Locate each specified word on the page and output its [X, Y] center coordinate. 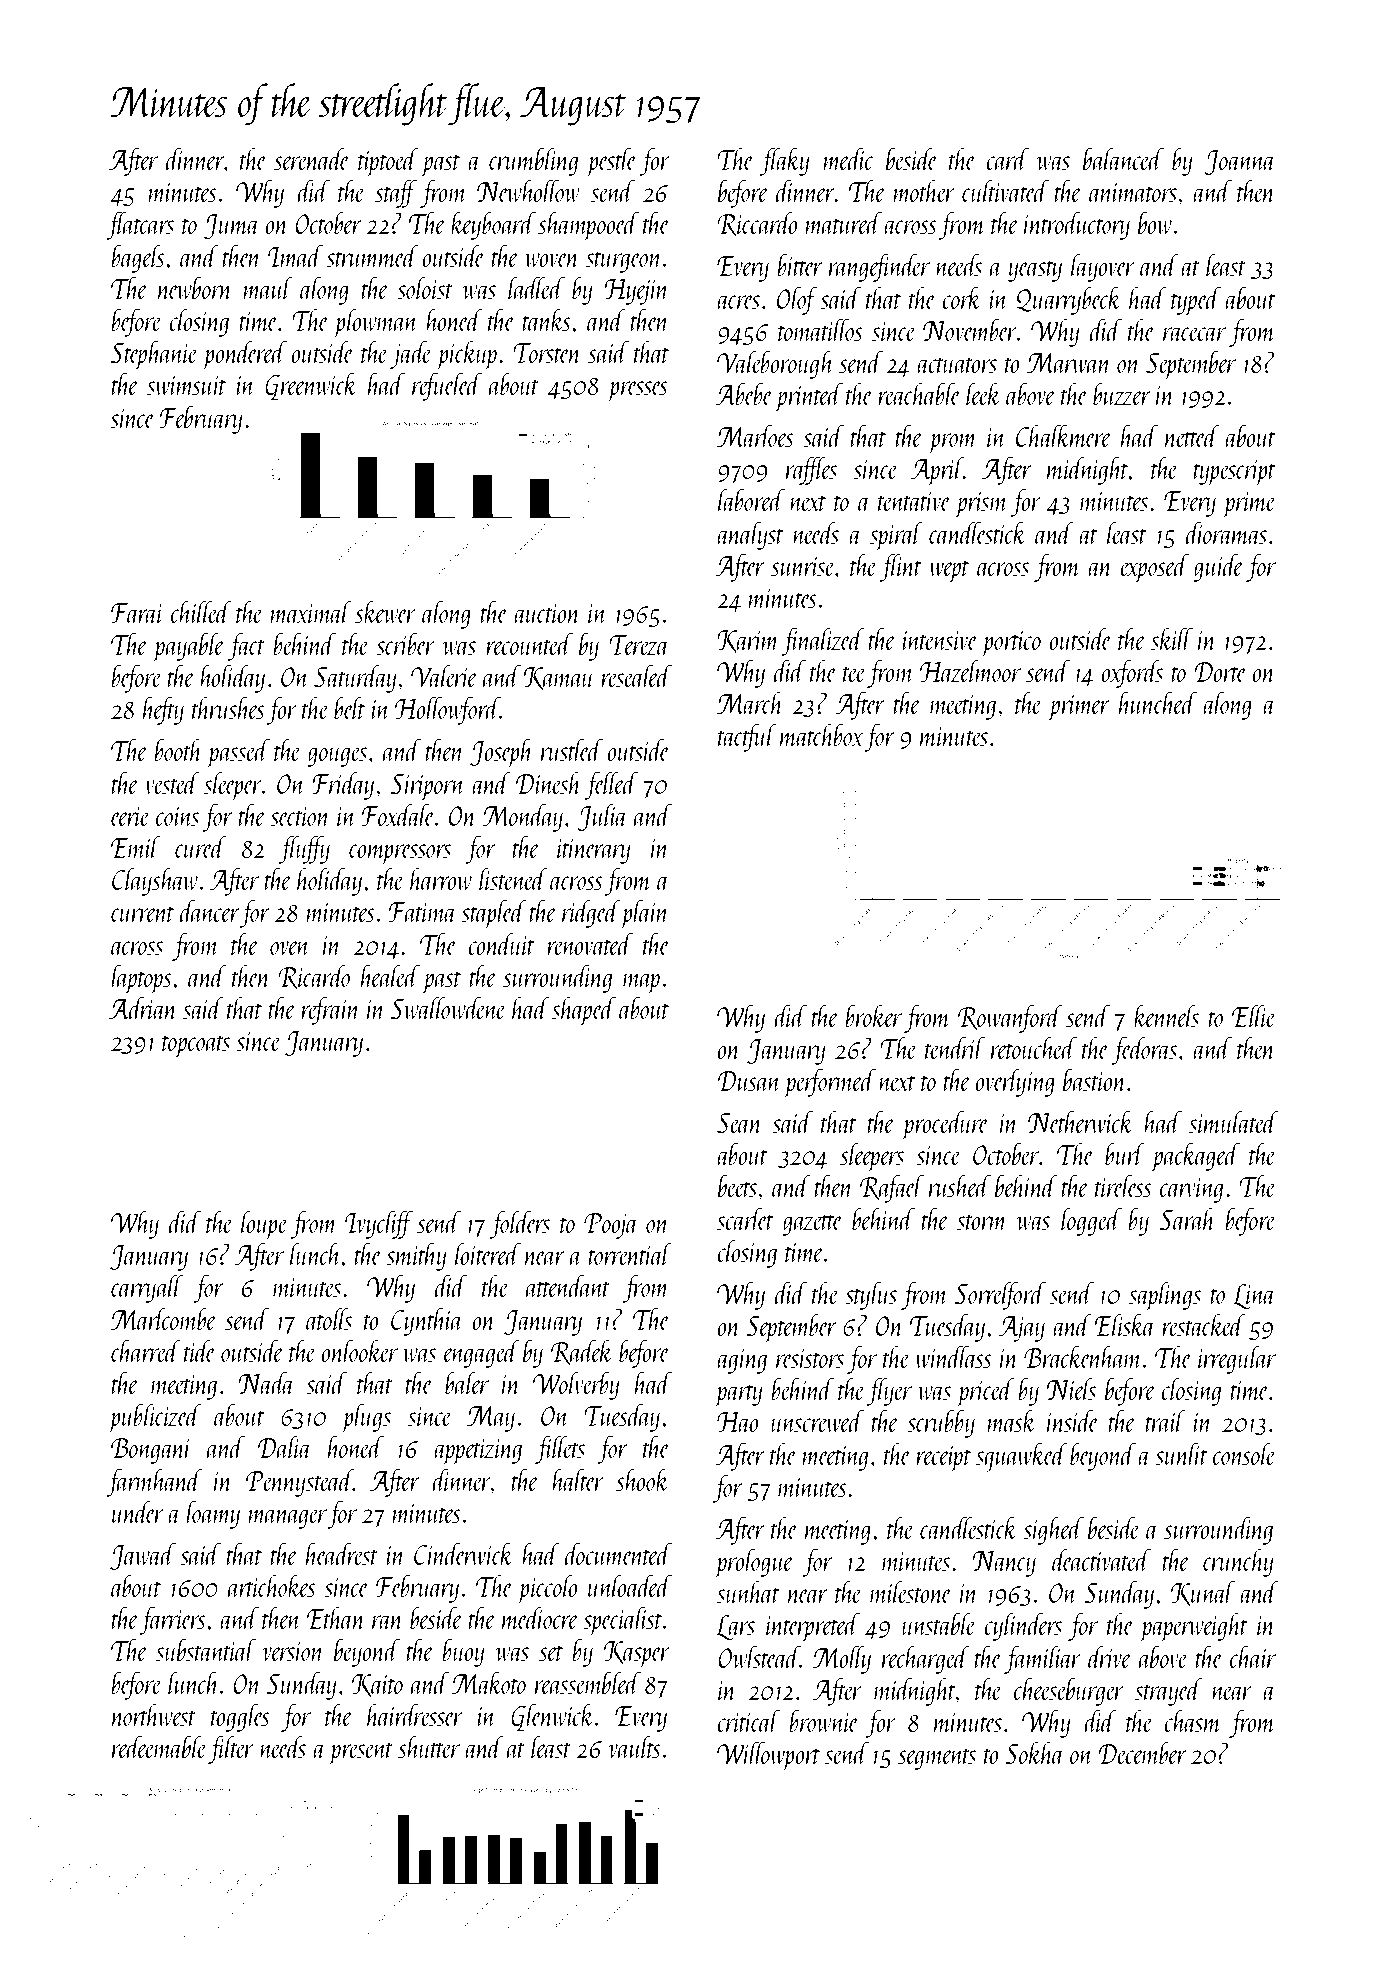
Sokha [1035, 1752]
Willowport [769, 1756]
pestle [611, 162]
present [361, 1754]
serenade [312, 158]
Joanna [1240, 163]
